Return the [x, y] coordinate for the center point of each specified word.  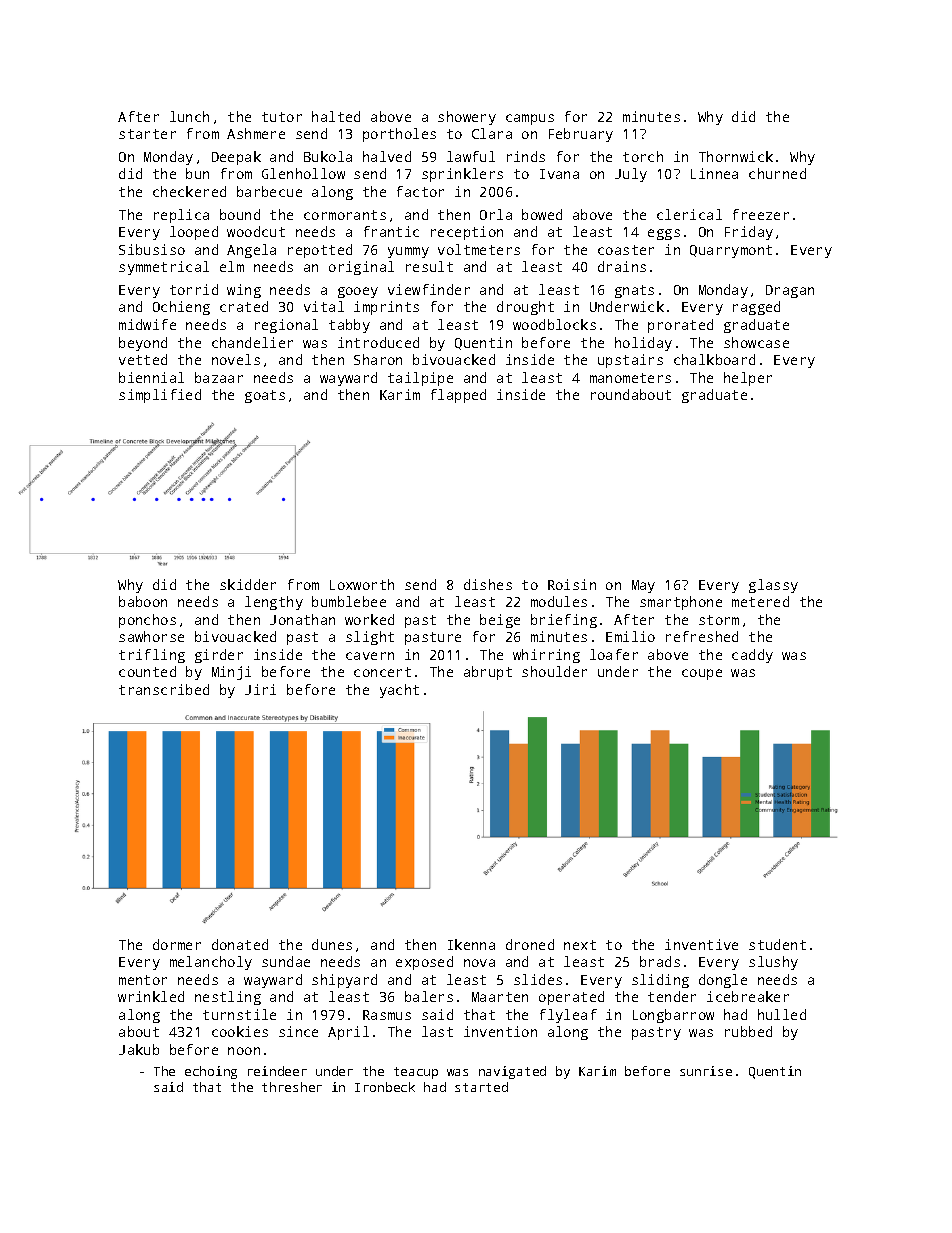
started [481, 1087]
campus [530, 119]
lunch [189, 116]
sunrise [706, 1071]
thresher [292, 1087]
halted [336, 116]
